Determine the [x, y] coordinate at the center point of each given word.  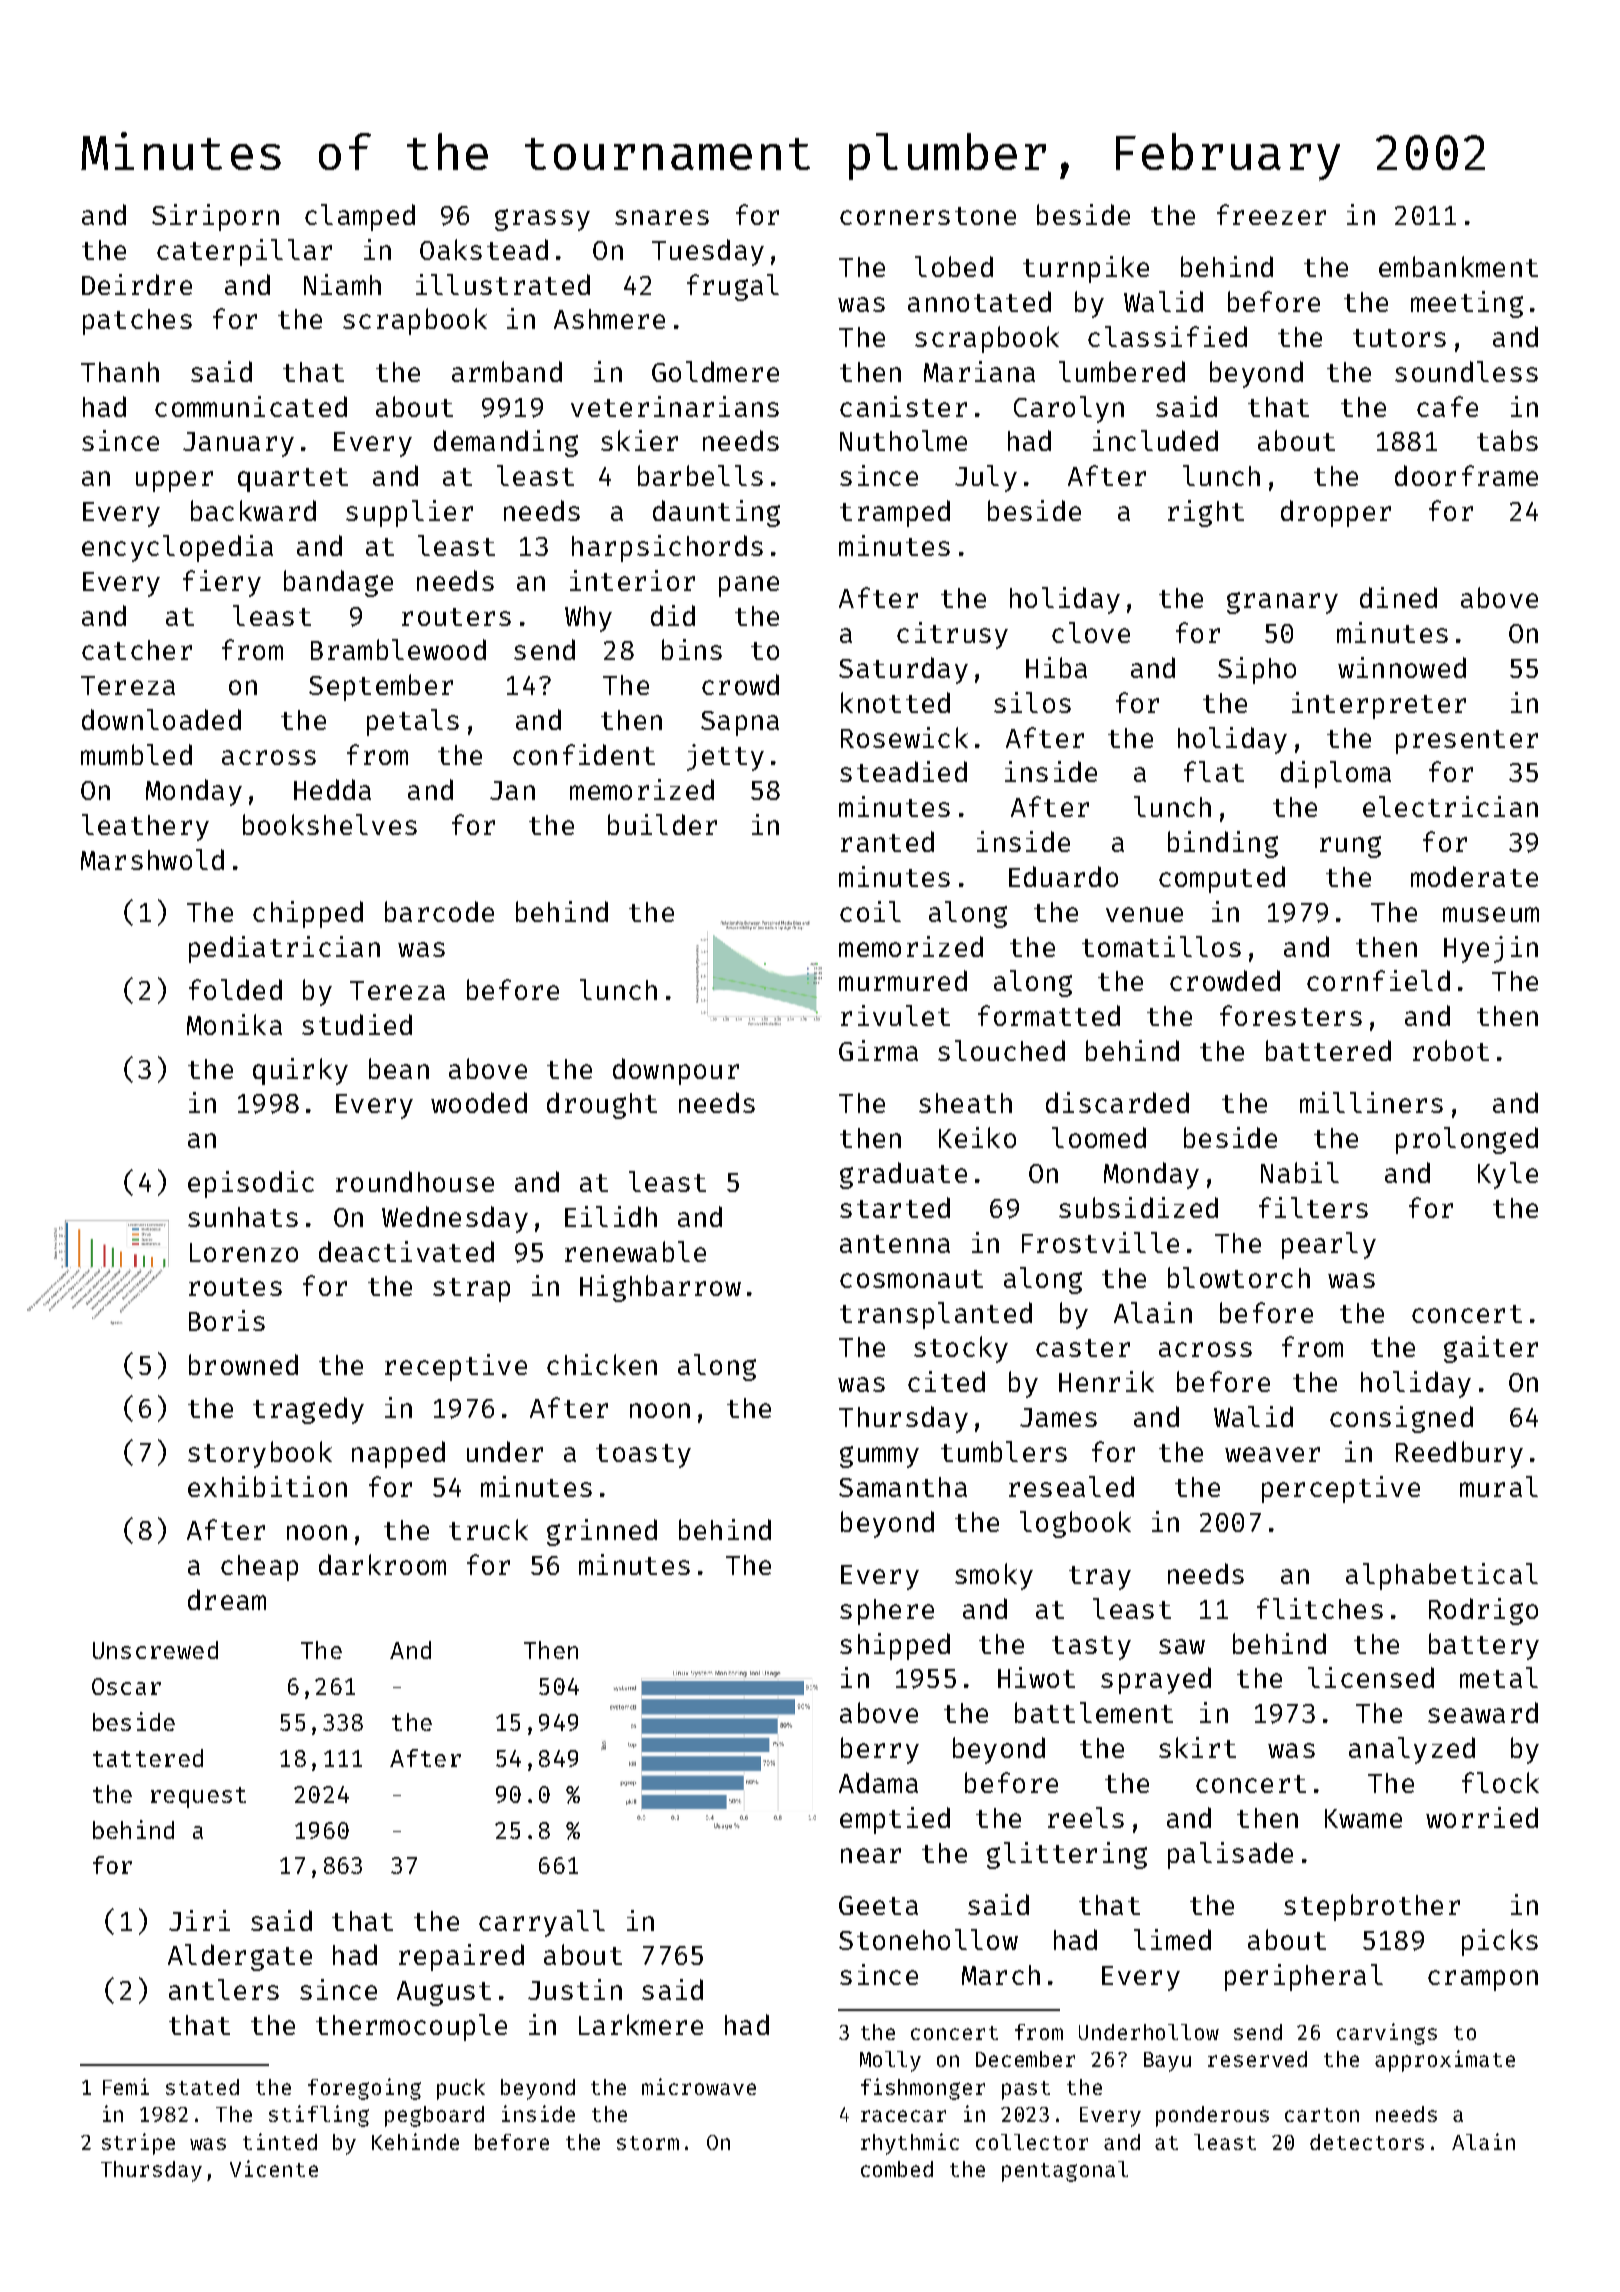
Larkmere [641, 2024]
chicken [602, 1364]
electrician [1450, 806]
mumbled [136, 754]
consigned [1401, 1419]
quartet [293, 480]
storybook [260, 1454]
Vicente [274, 2168]
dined [1398, 597]
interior [632, 580]
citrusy [952, 635]
